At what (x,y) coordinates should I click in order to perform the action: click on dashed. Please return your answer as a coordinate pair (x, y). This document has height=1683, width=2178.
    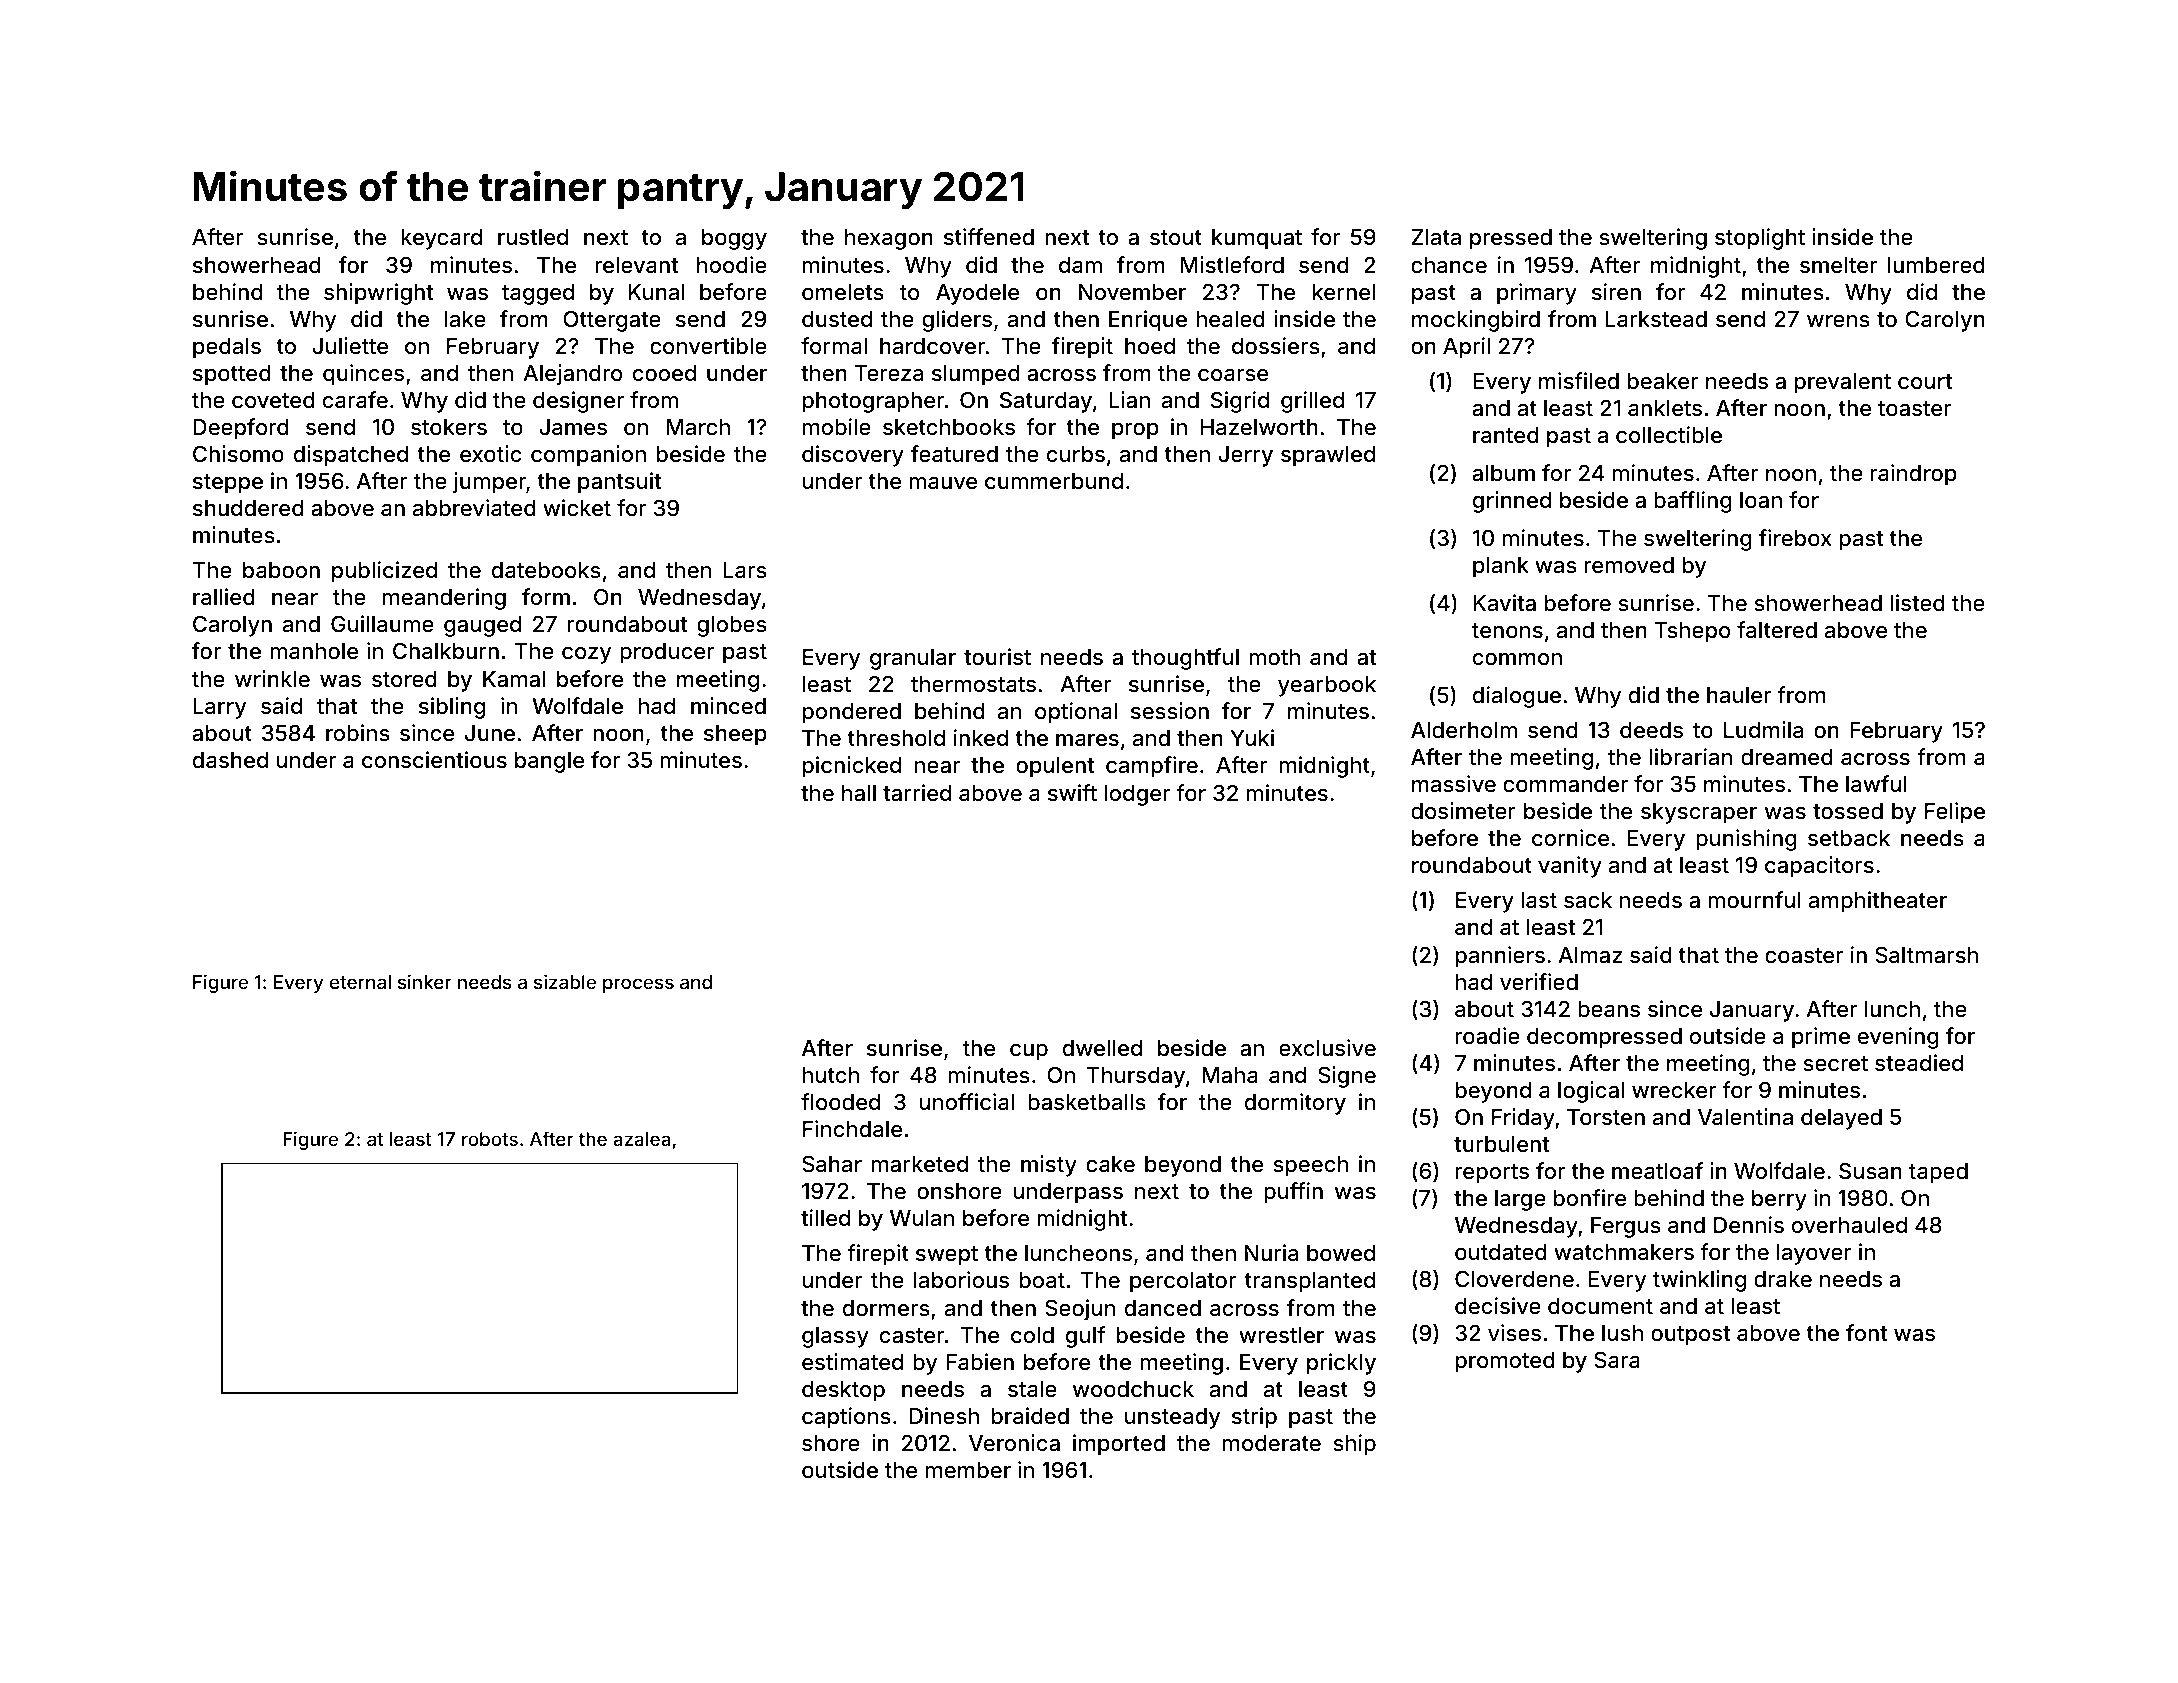
    Looking at the image, I should click on (230, 760).
